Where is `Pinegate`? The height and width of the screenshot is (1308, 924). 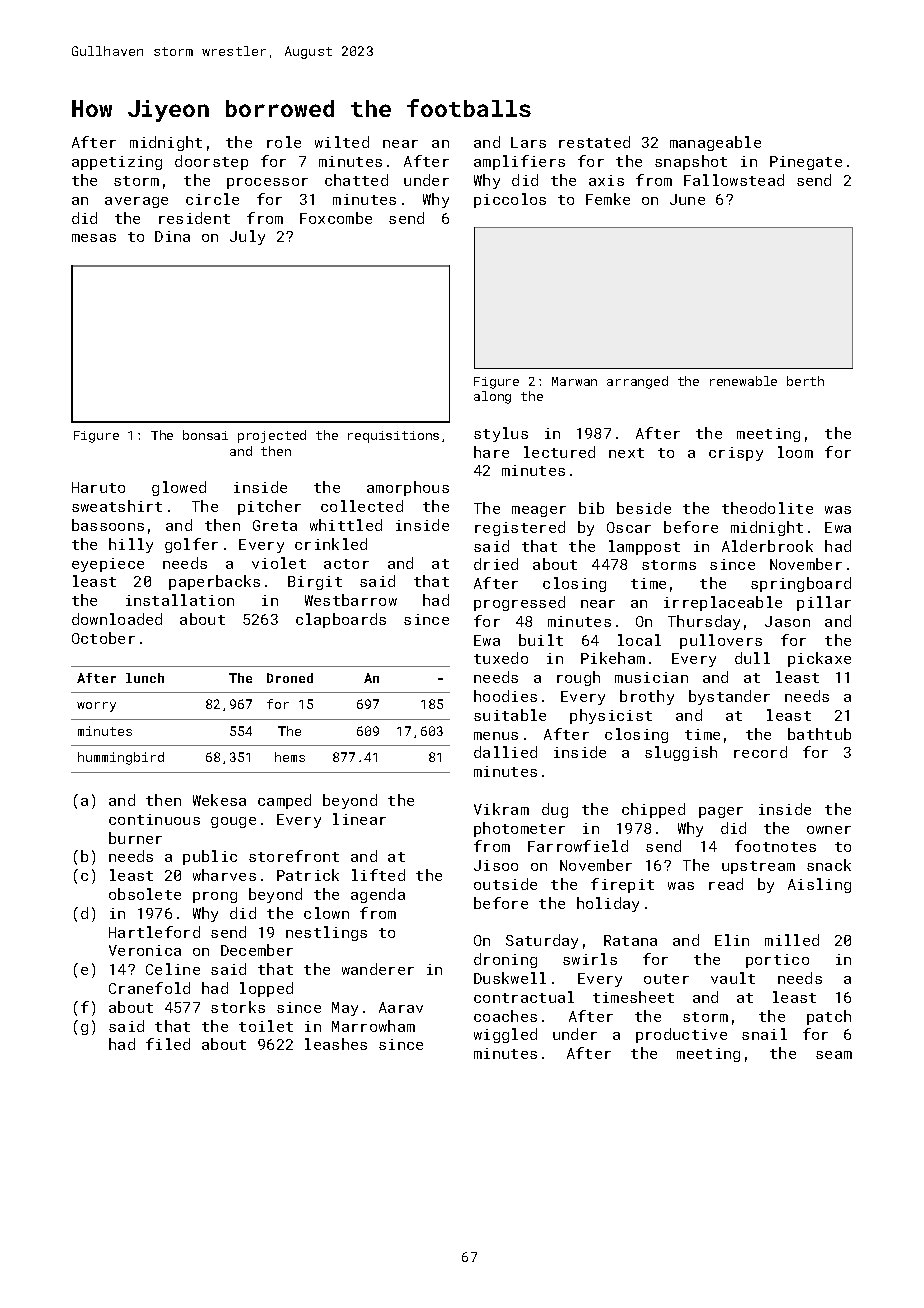
Pinegate is located at coordinates (806, 163).
